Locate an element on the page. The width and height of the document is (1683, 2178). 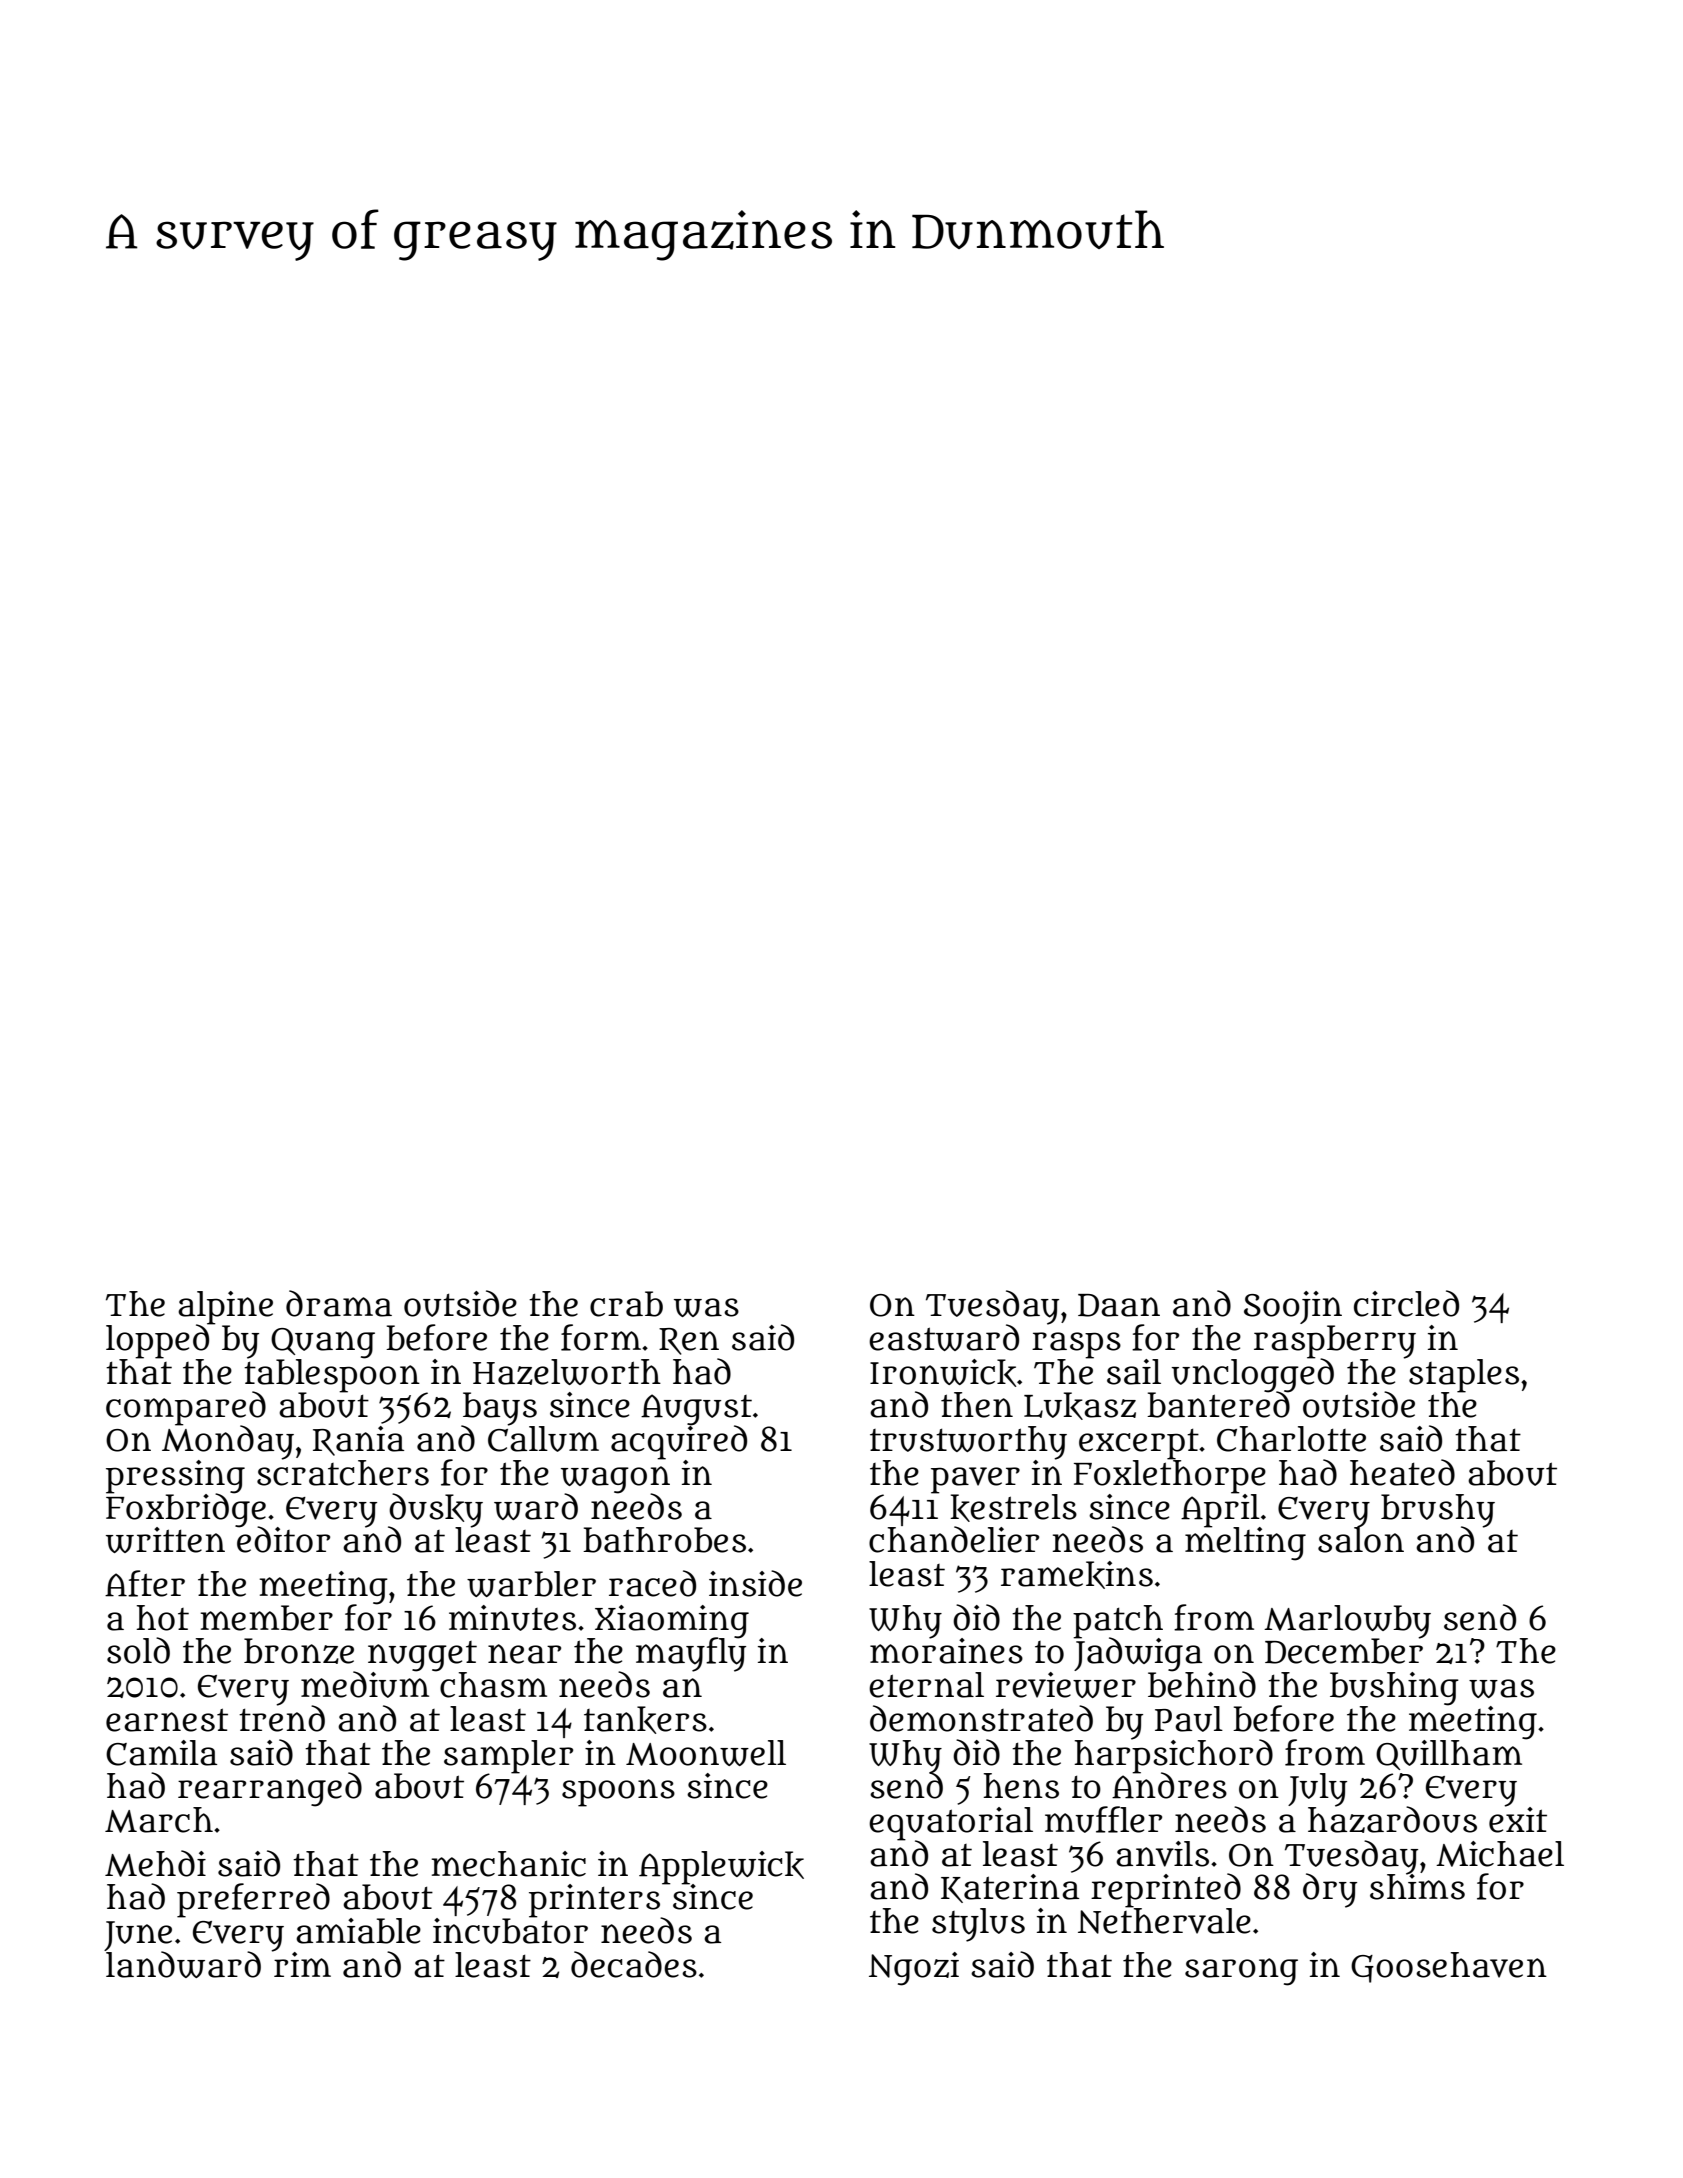
patch is located at coordinates (1118, 1621).
